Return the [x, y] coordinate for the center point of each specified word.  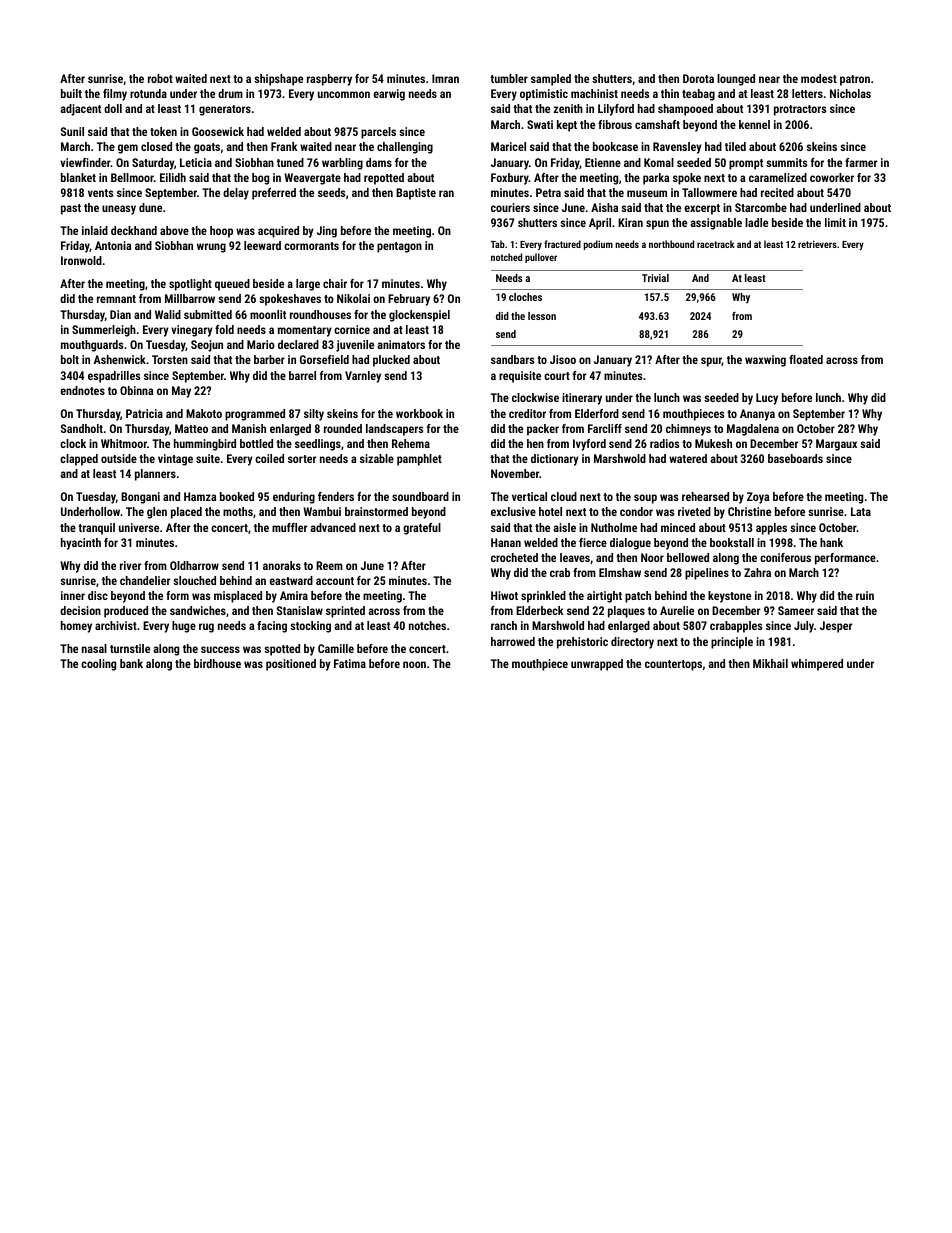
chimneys [688, 430]
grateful [422, 529]
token [163, 131]
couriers [510, 207]
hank [831, 542]
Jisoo [563, 359]
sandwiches [198, 610]
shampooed [685, 110]
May [181, 392]
